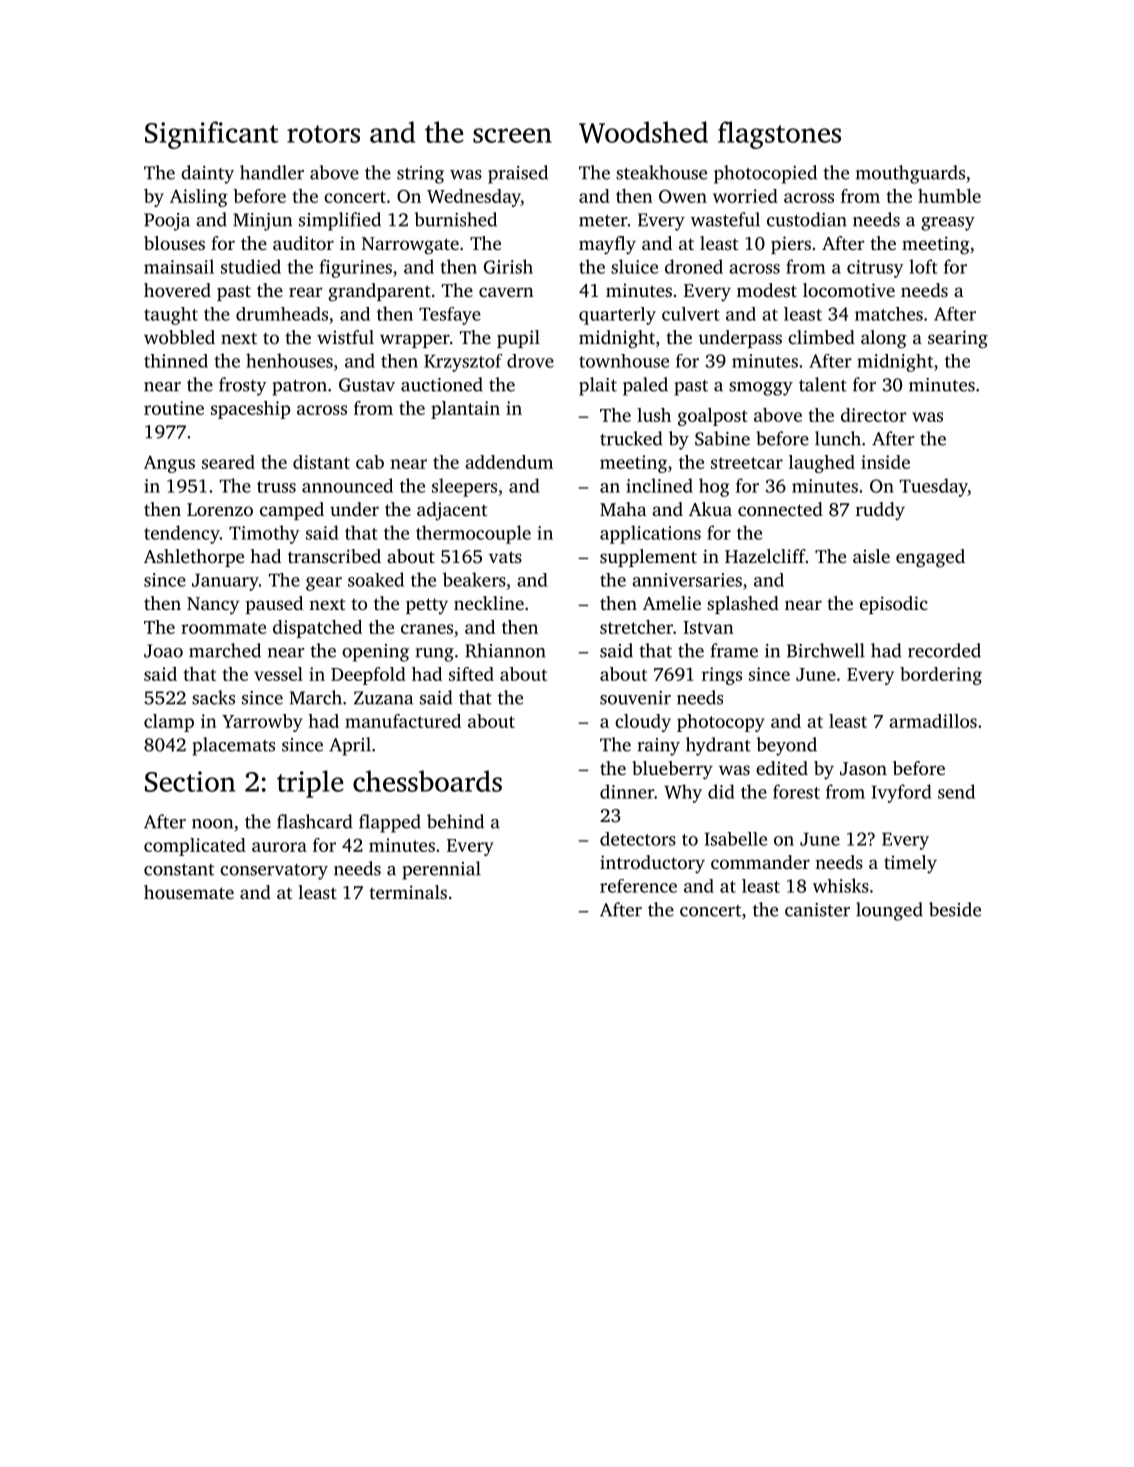  Describe the element at coordinates (518, 174) in the page. I see `praised` at that location.
